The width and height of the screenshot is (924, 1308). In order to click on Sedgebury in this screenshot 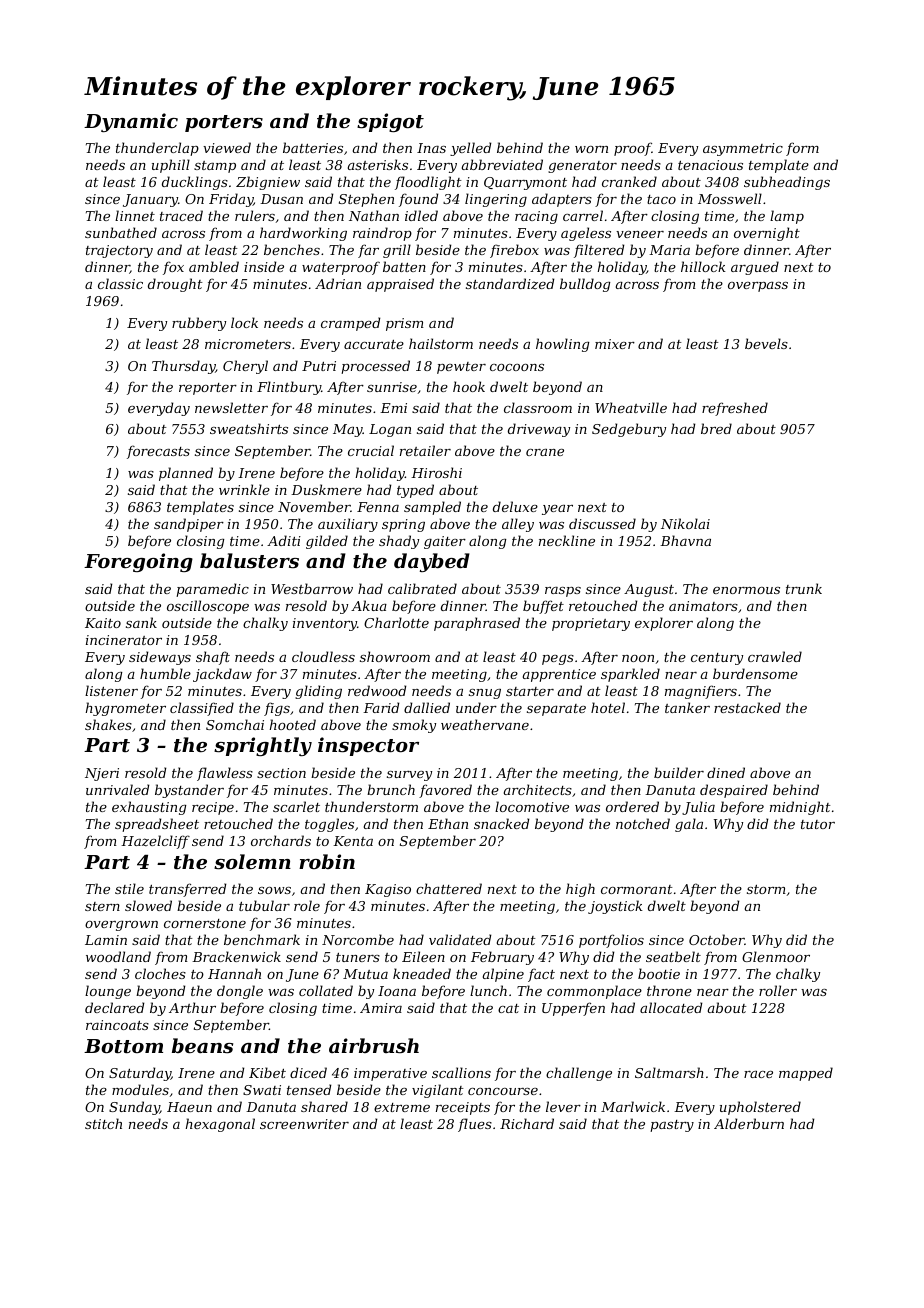, I will do `click(629, 430)`.
